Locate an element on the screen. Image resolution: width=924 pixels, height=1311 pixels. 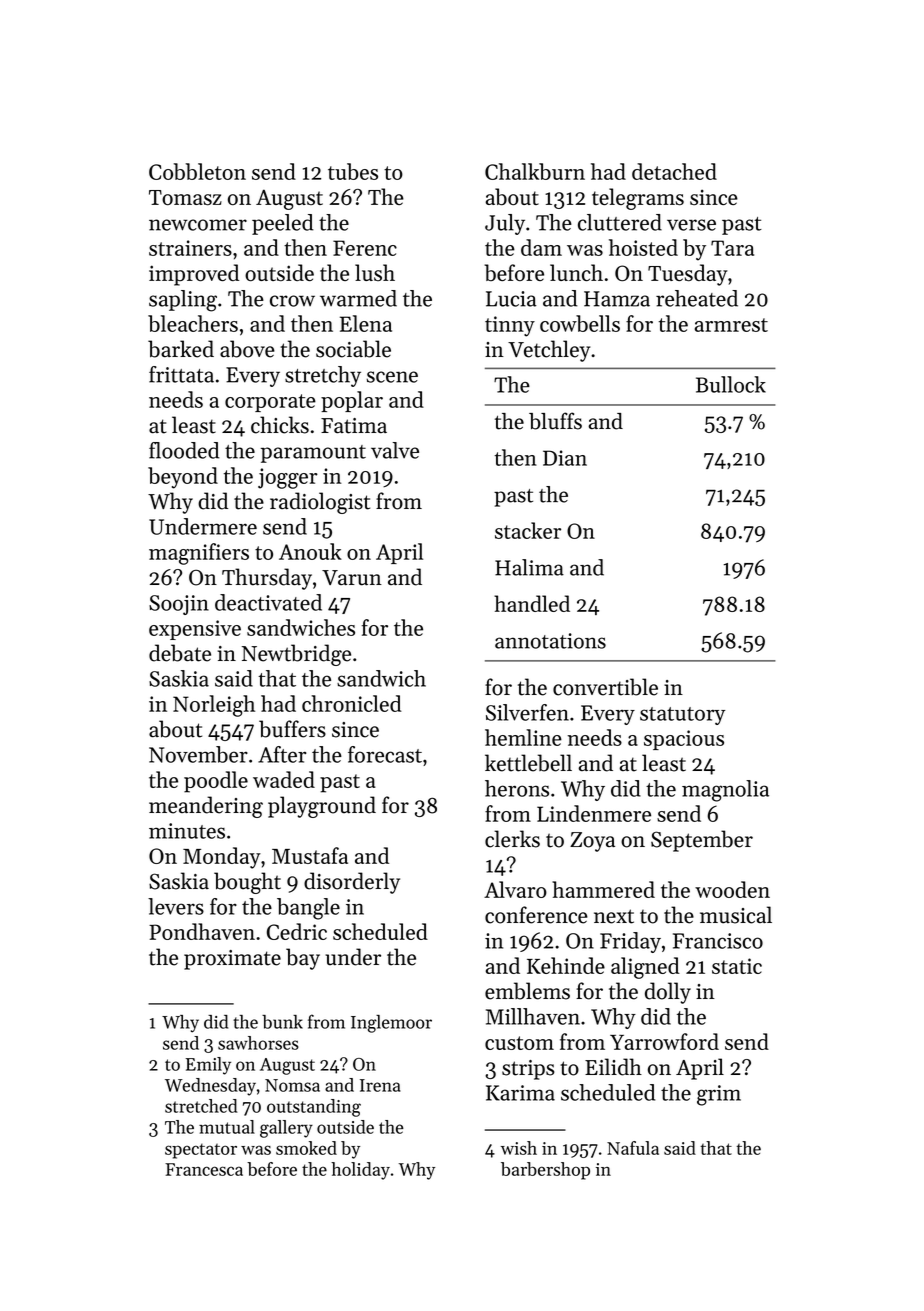
Tara is located at coordinates (732, 248).
